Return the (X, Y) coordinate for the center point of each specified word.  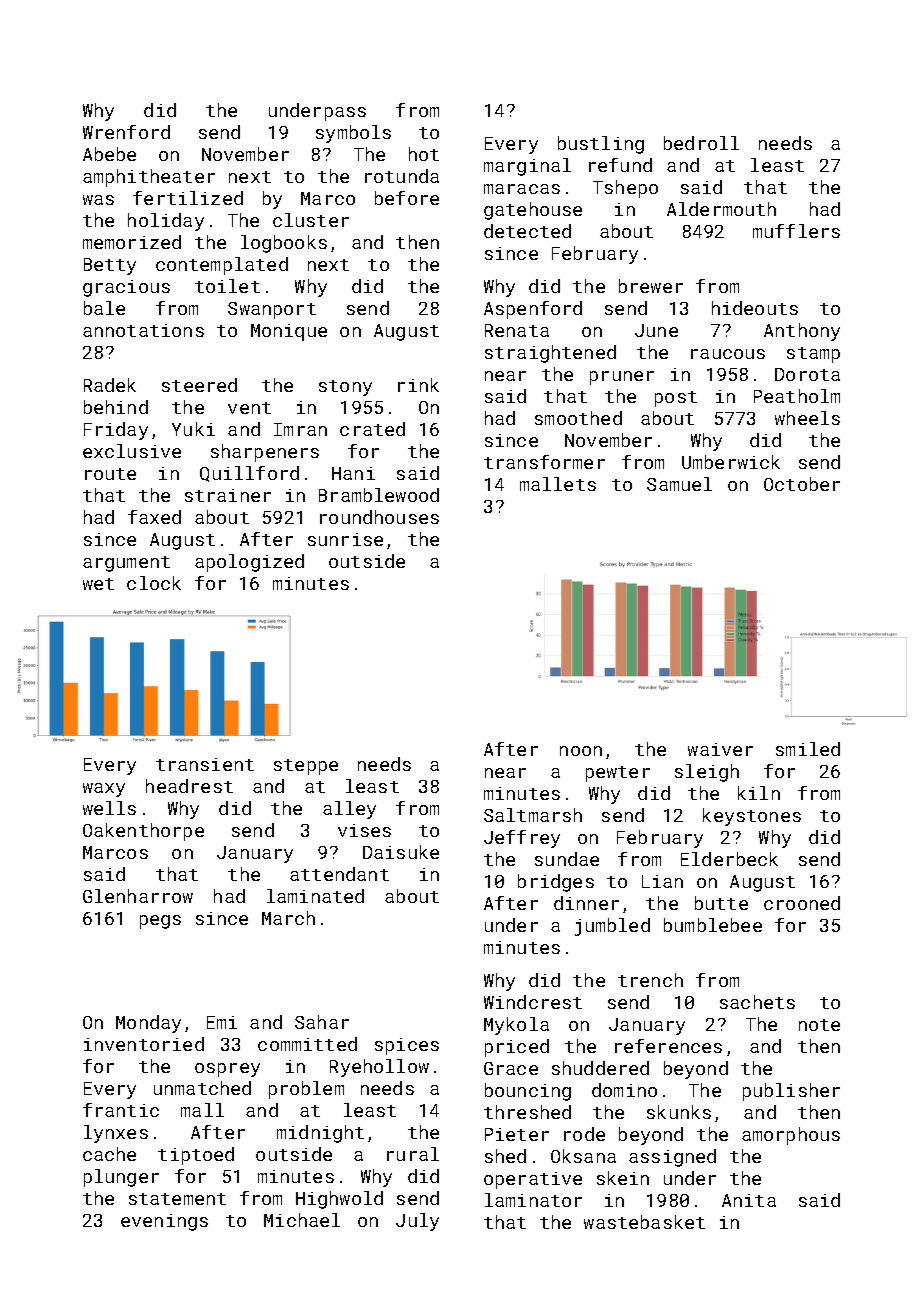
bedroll (701, 143)
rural (413, 1154)
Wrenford (126, 132)
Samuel (679, 484)
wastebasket (644, 1222)
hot (424, 154)
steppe (306, 767)
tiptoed (196, 1156)
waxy (104, 790)
